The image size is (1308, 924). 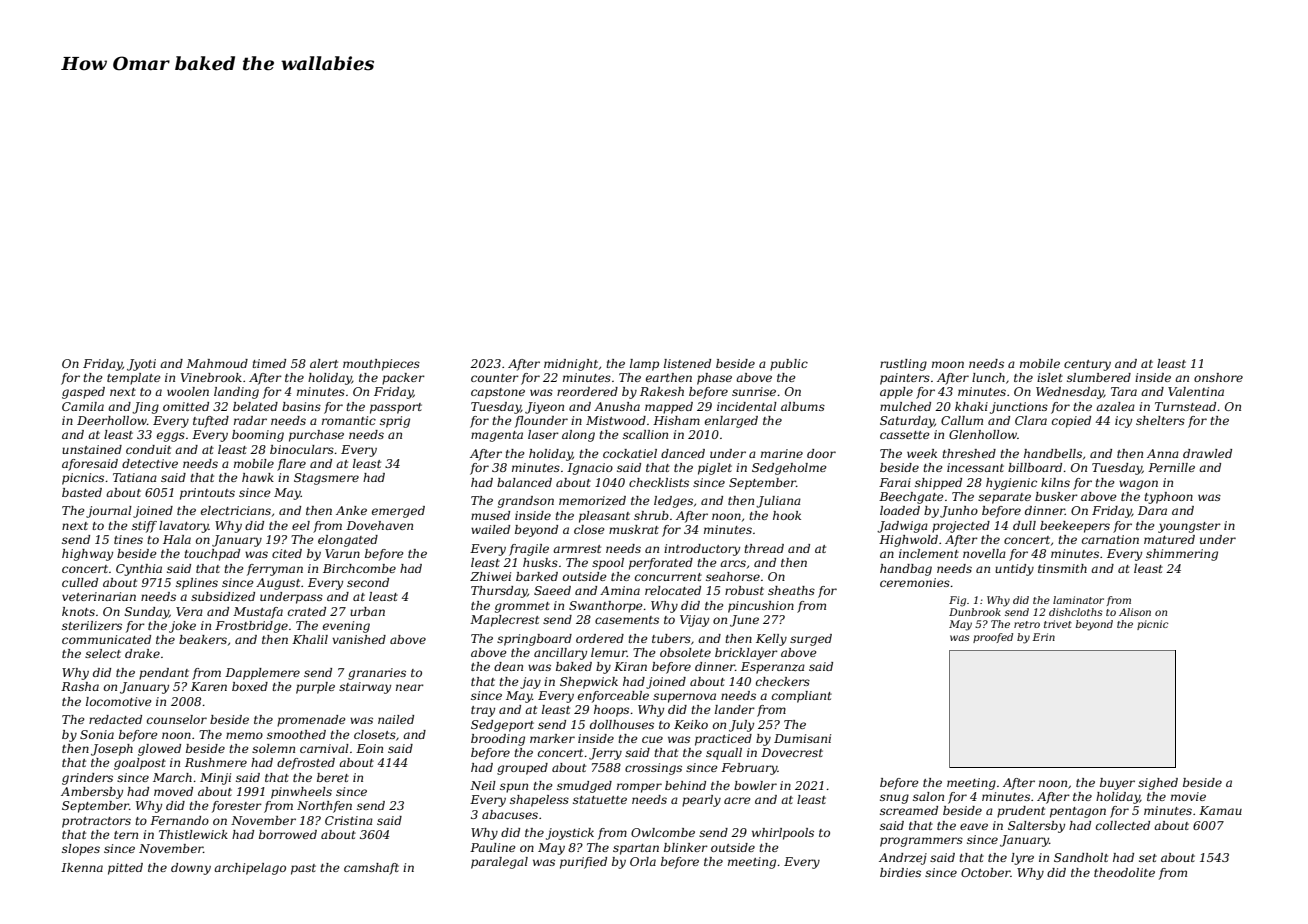 I want to click on Rasha, so click(x=80, y=686).
